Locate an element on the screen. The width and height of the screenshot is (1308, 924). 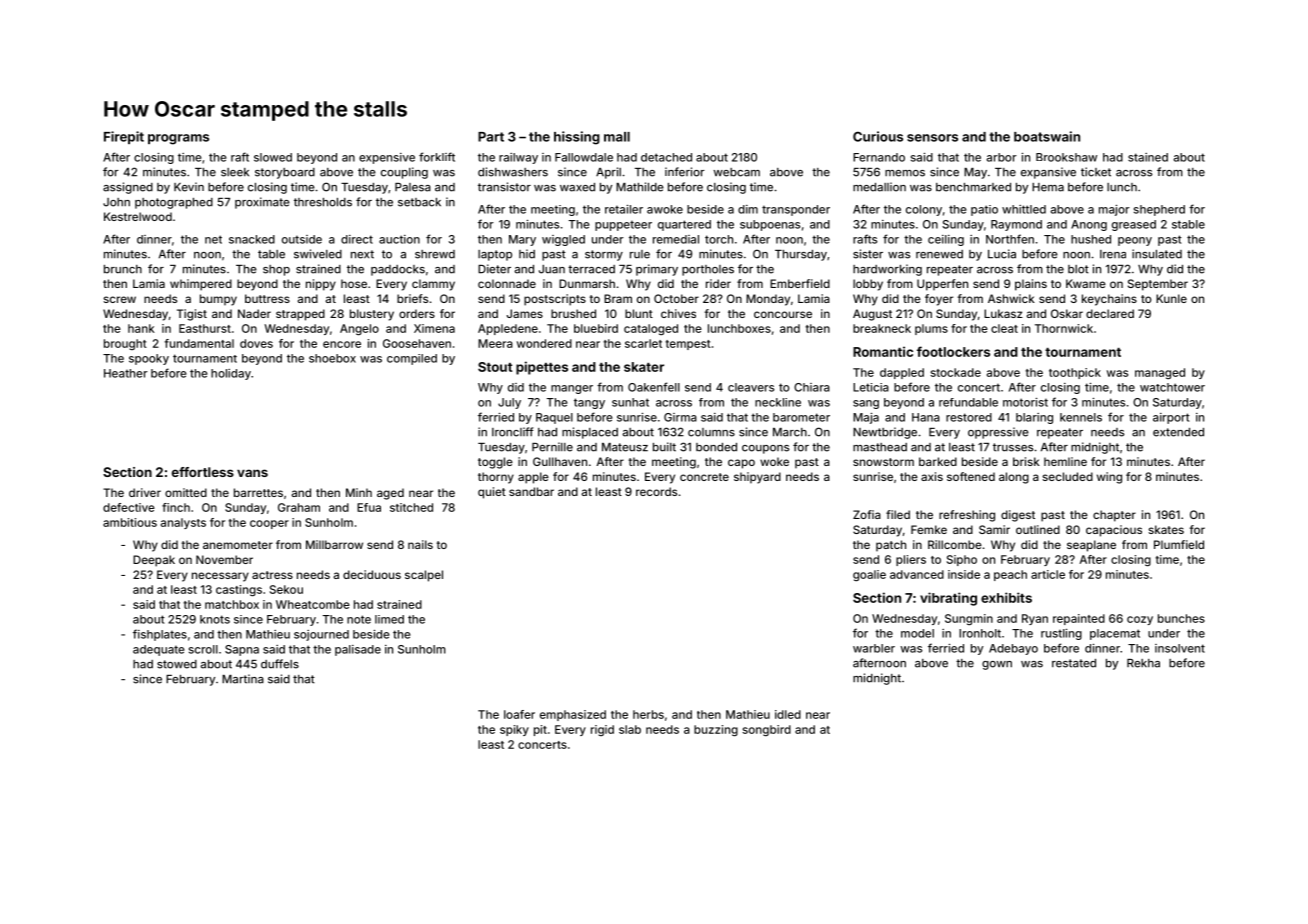
declared is located at coordinates (1110, 313).
